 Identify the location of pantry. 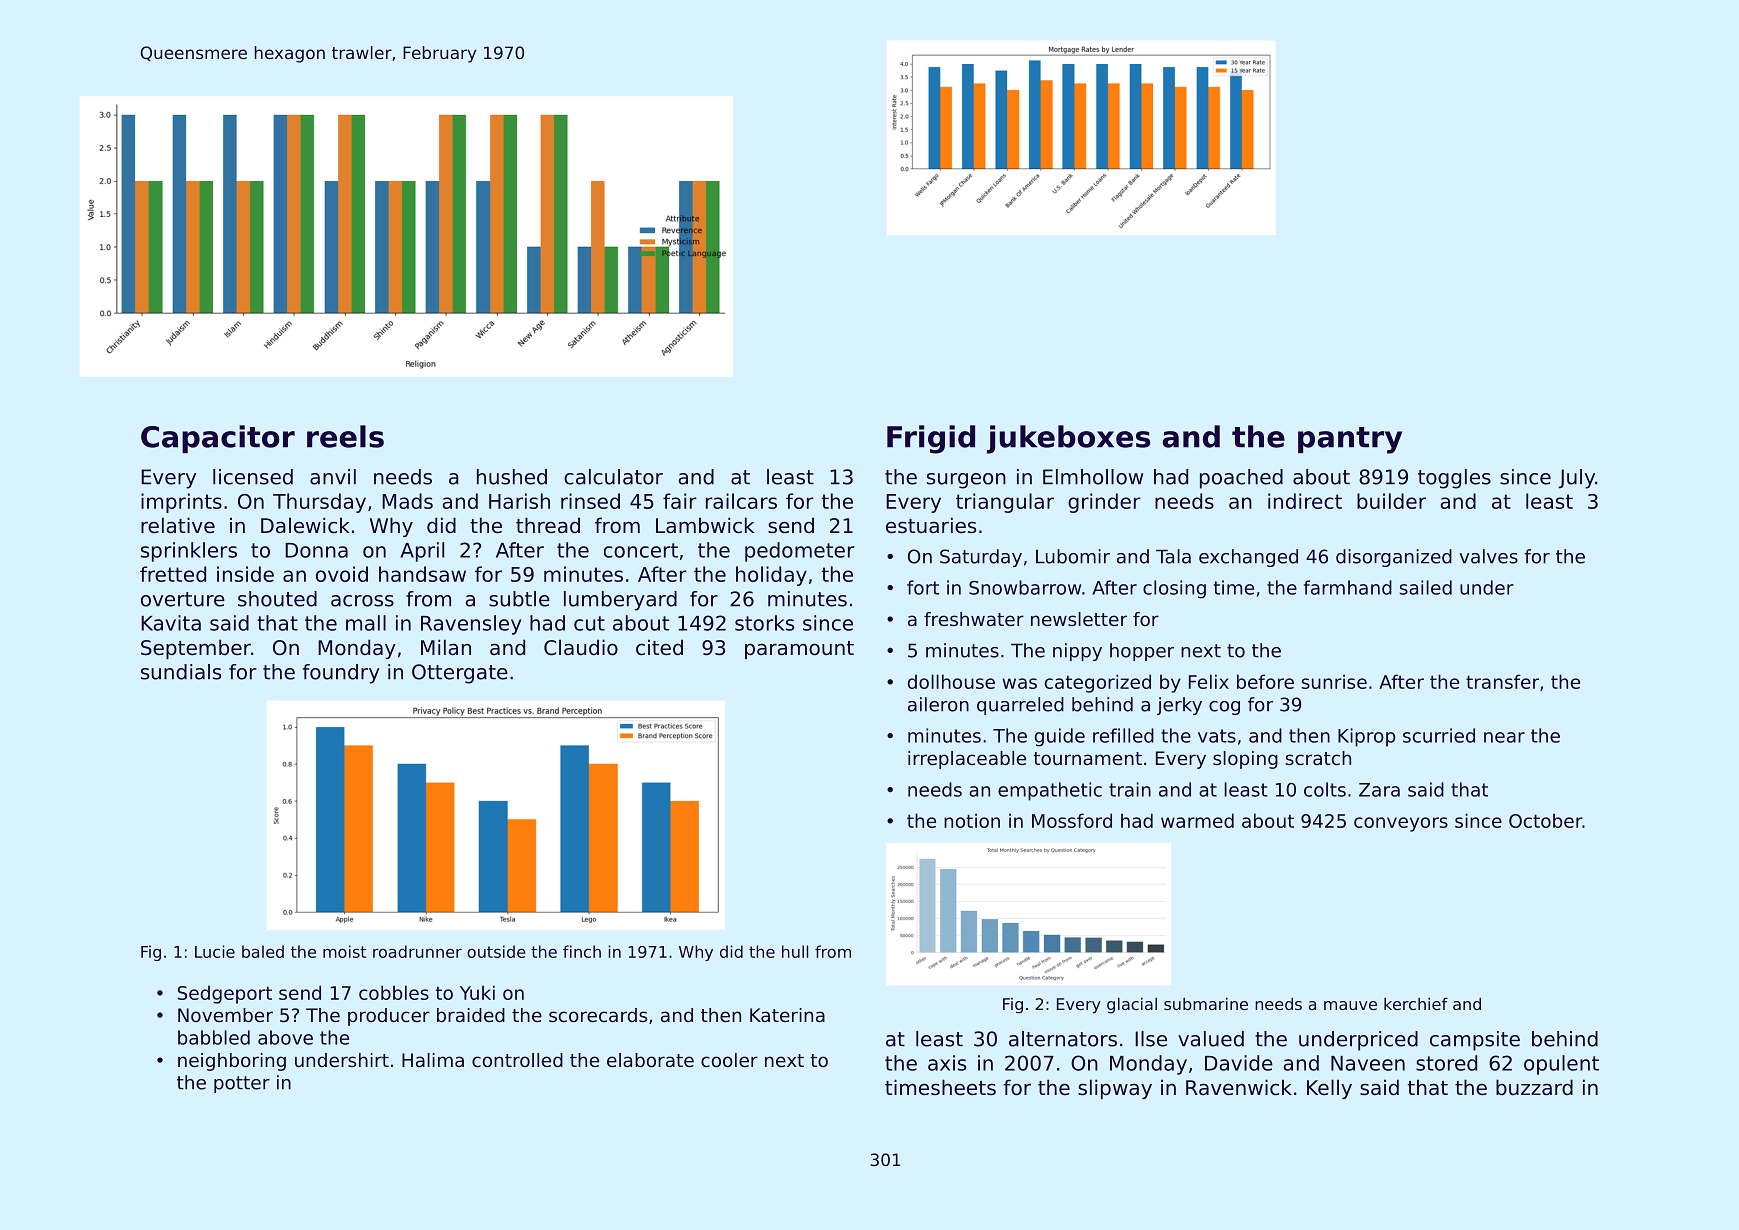
(1350, 440).
